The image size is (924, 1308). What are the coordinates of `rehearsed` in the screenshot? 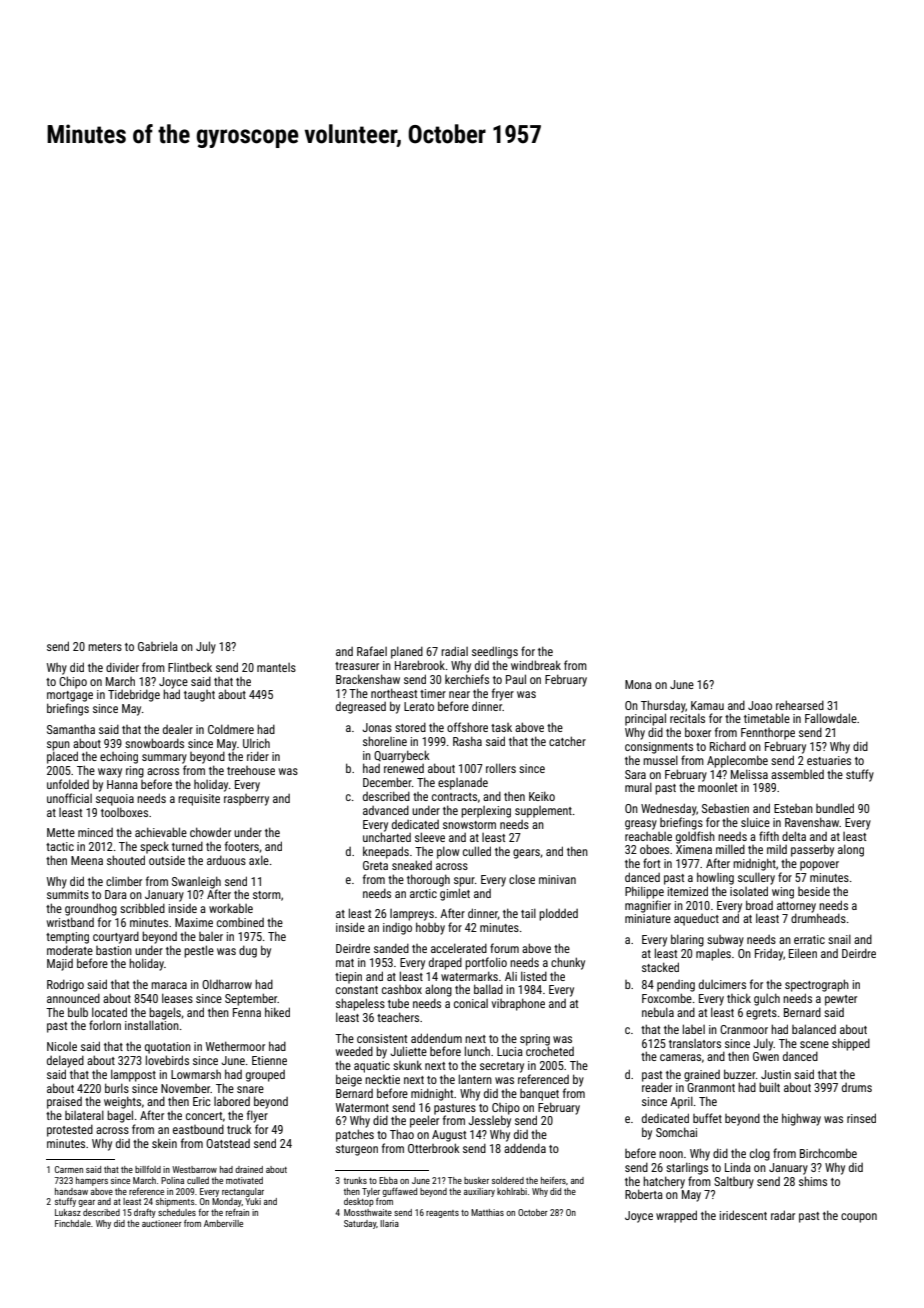 It's located at (800, 705).
